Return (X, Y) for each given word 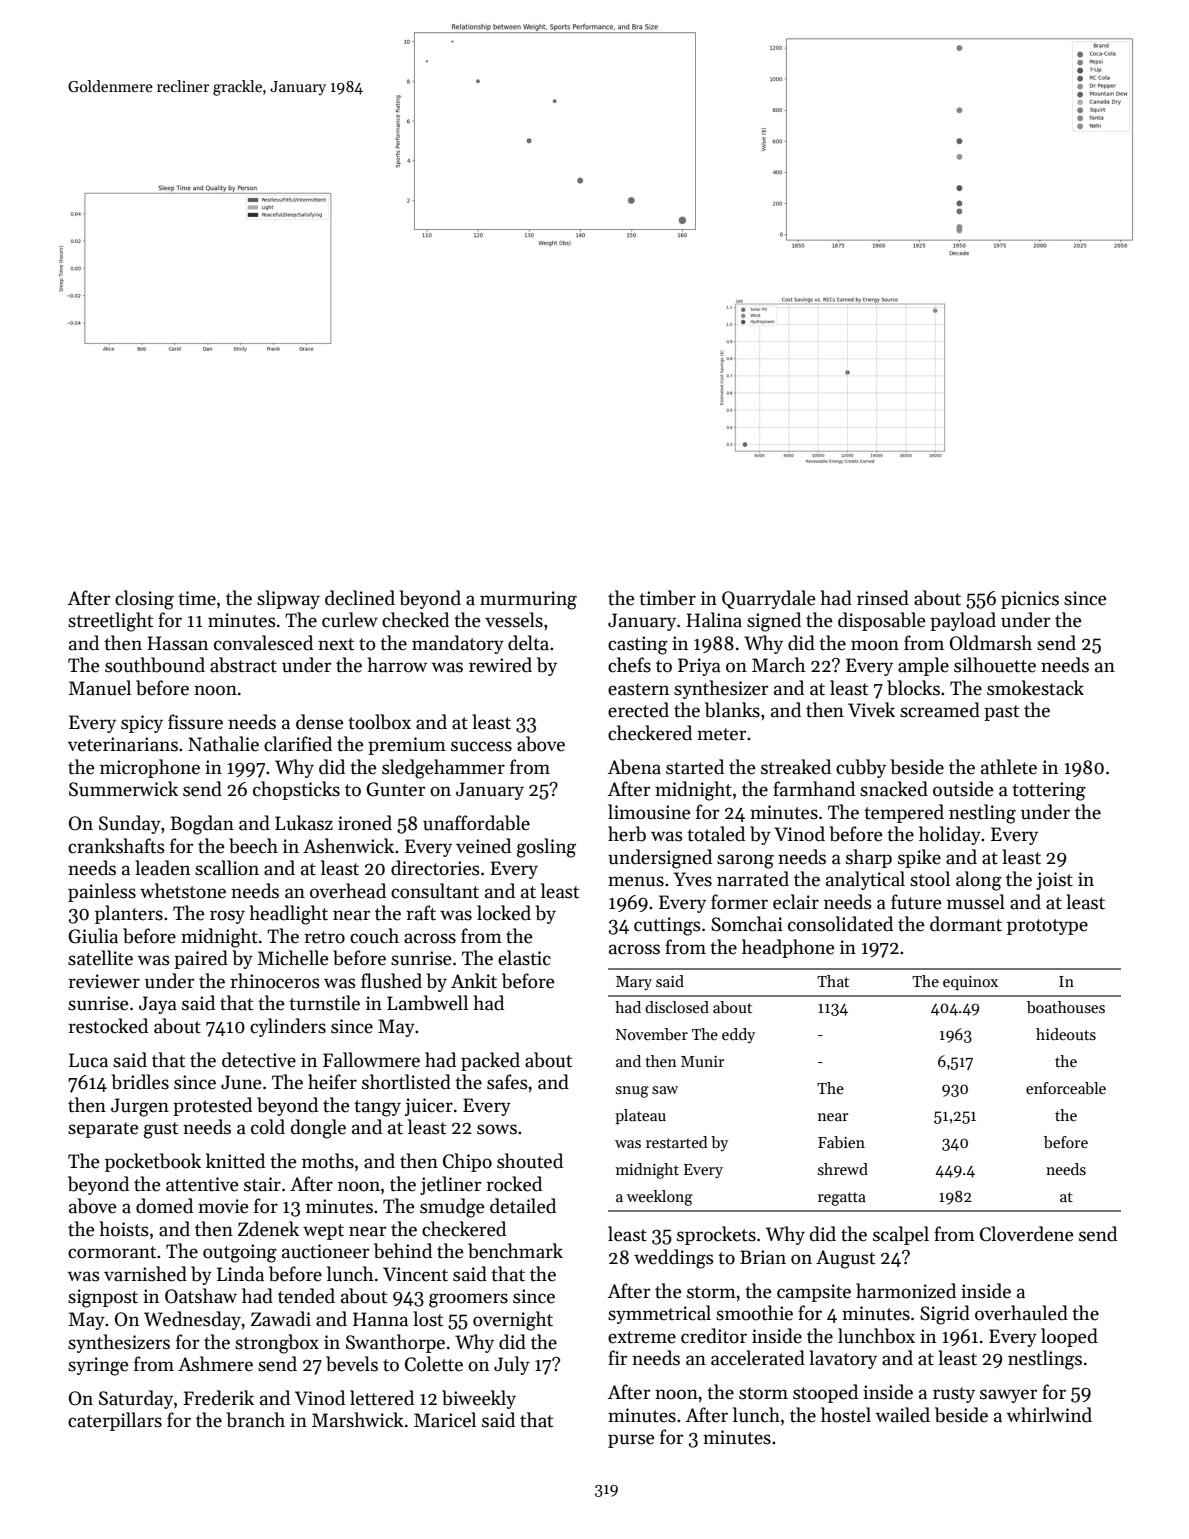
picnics (1030, 600)
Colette (434, 1364)
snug (632, 1092)
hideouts (1066, 1034)
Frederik (218, 1398)
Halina (714, 620)
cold (268, 1127)
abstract (243, 665)
